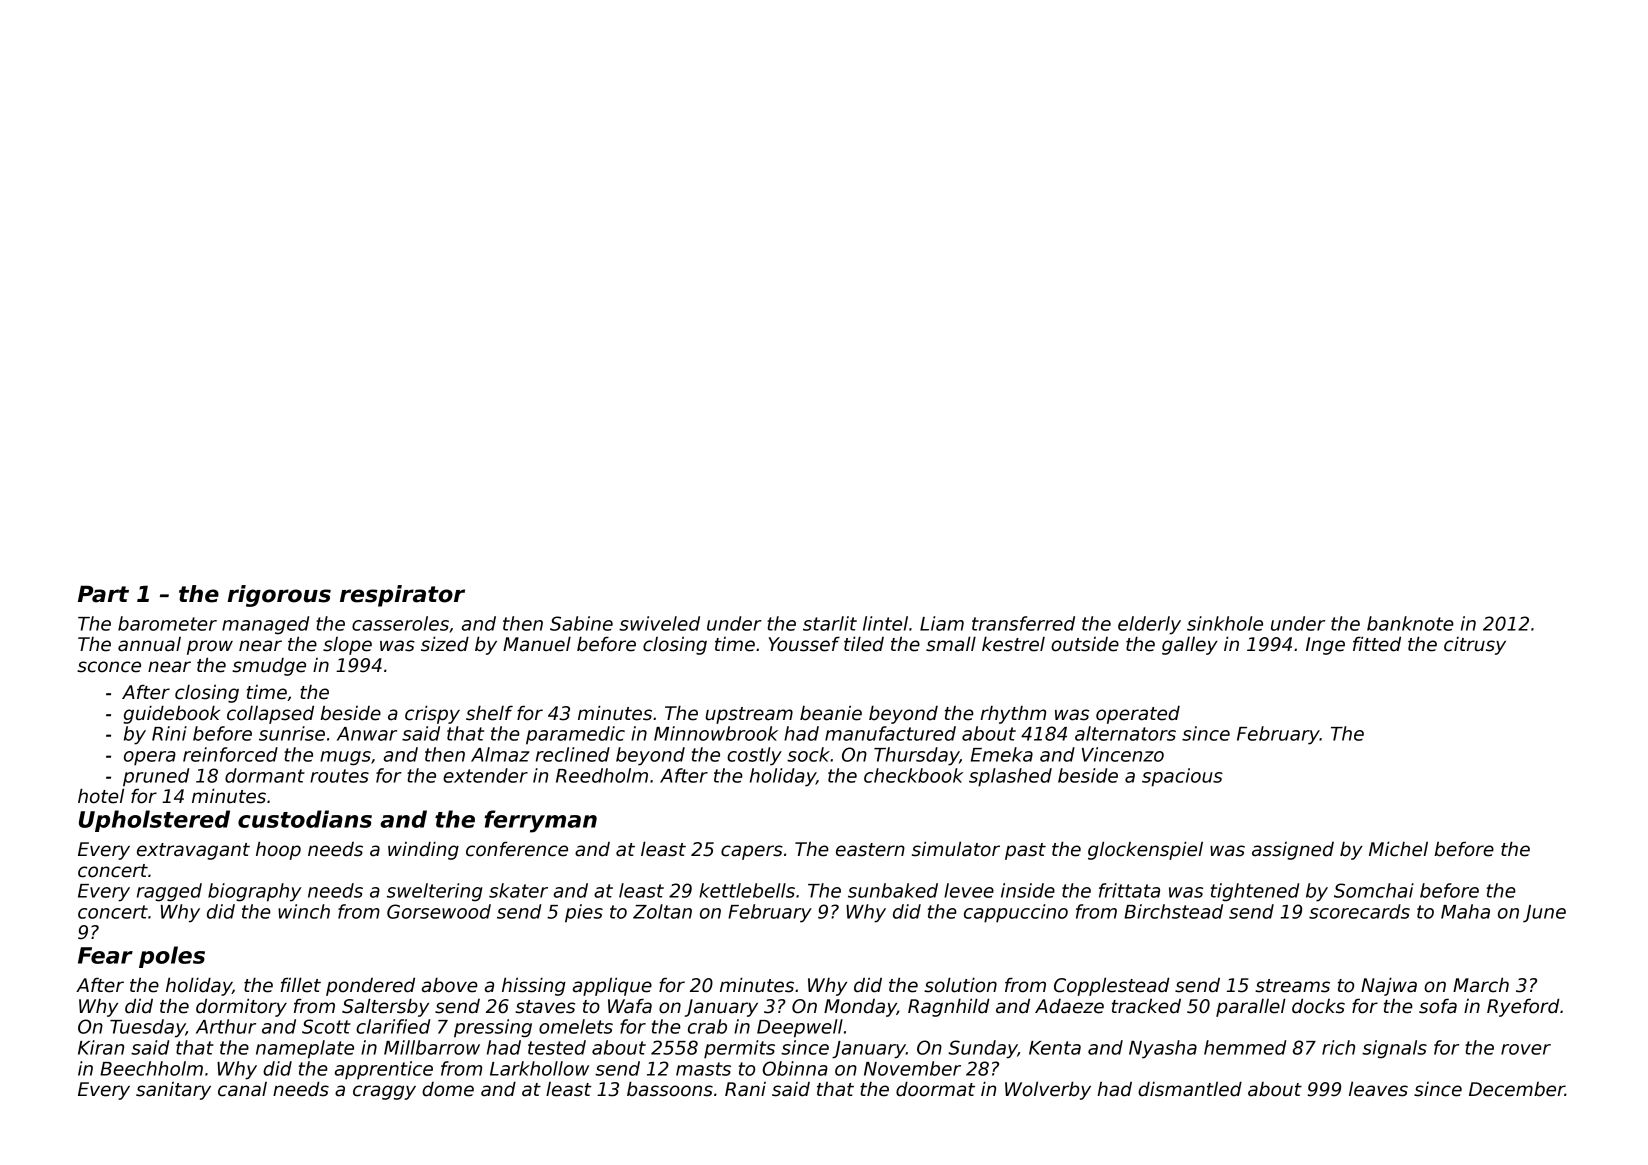  Describe the element at coordinates (255, 892) in the document. I see `biography` at that location.
